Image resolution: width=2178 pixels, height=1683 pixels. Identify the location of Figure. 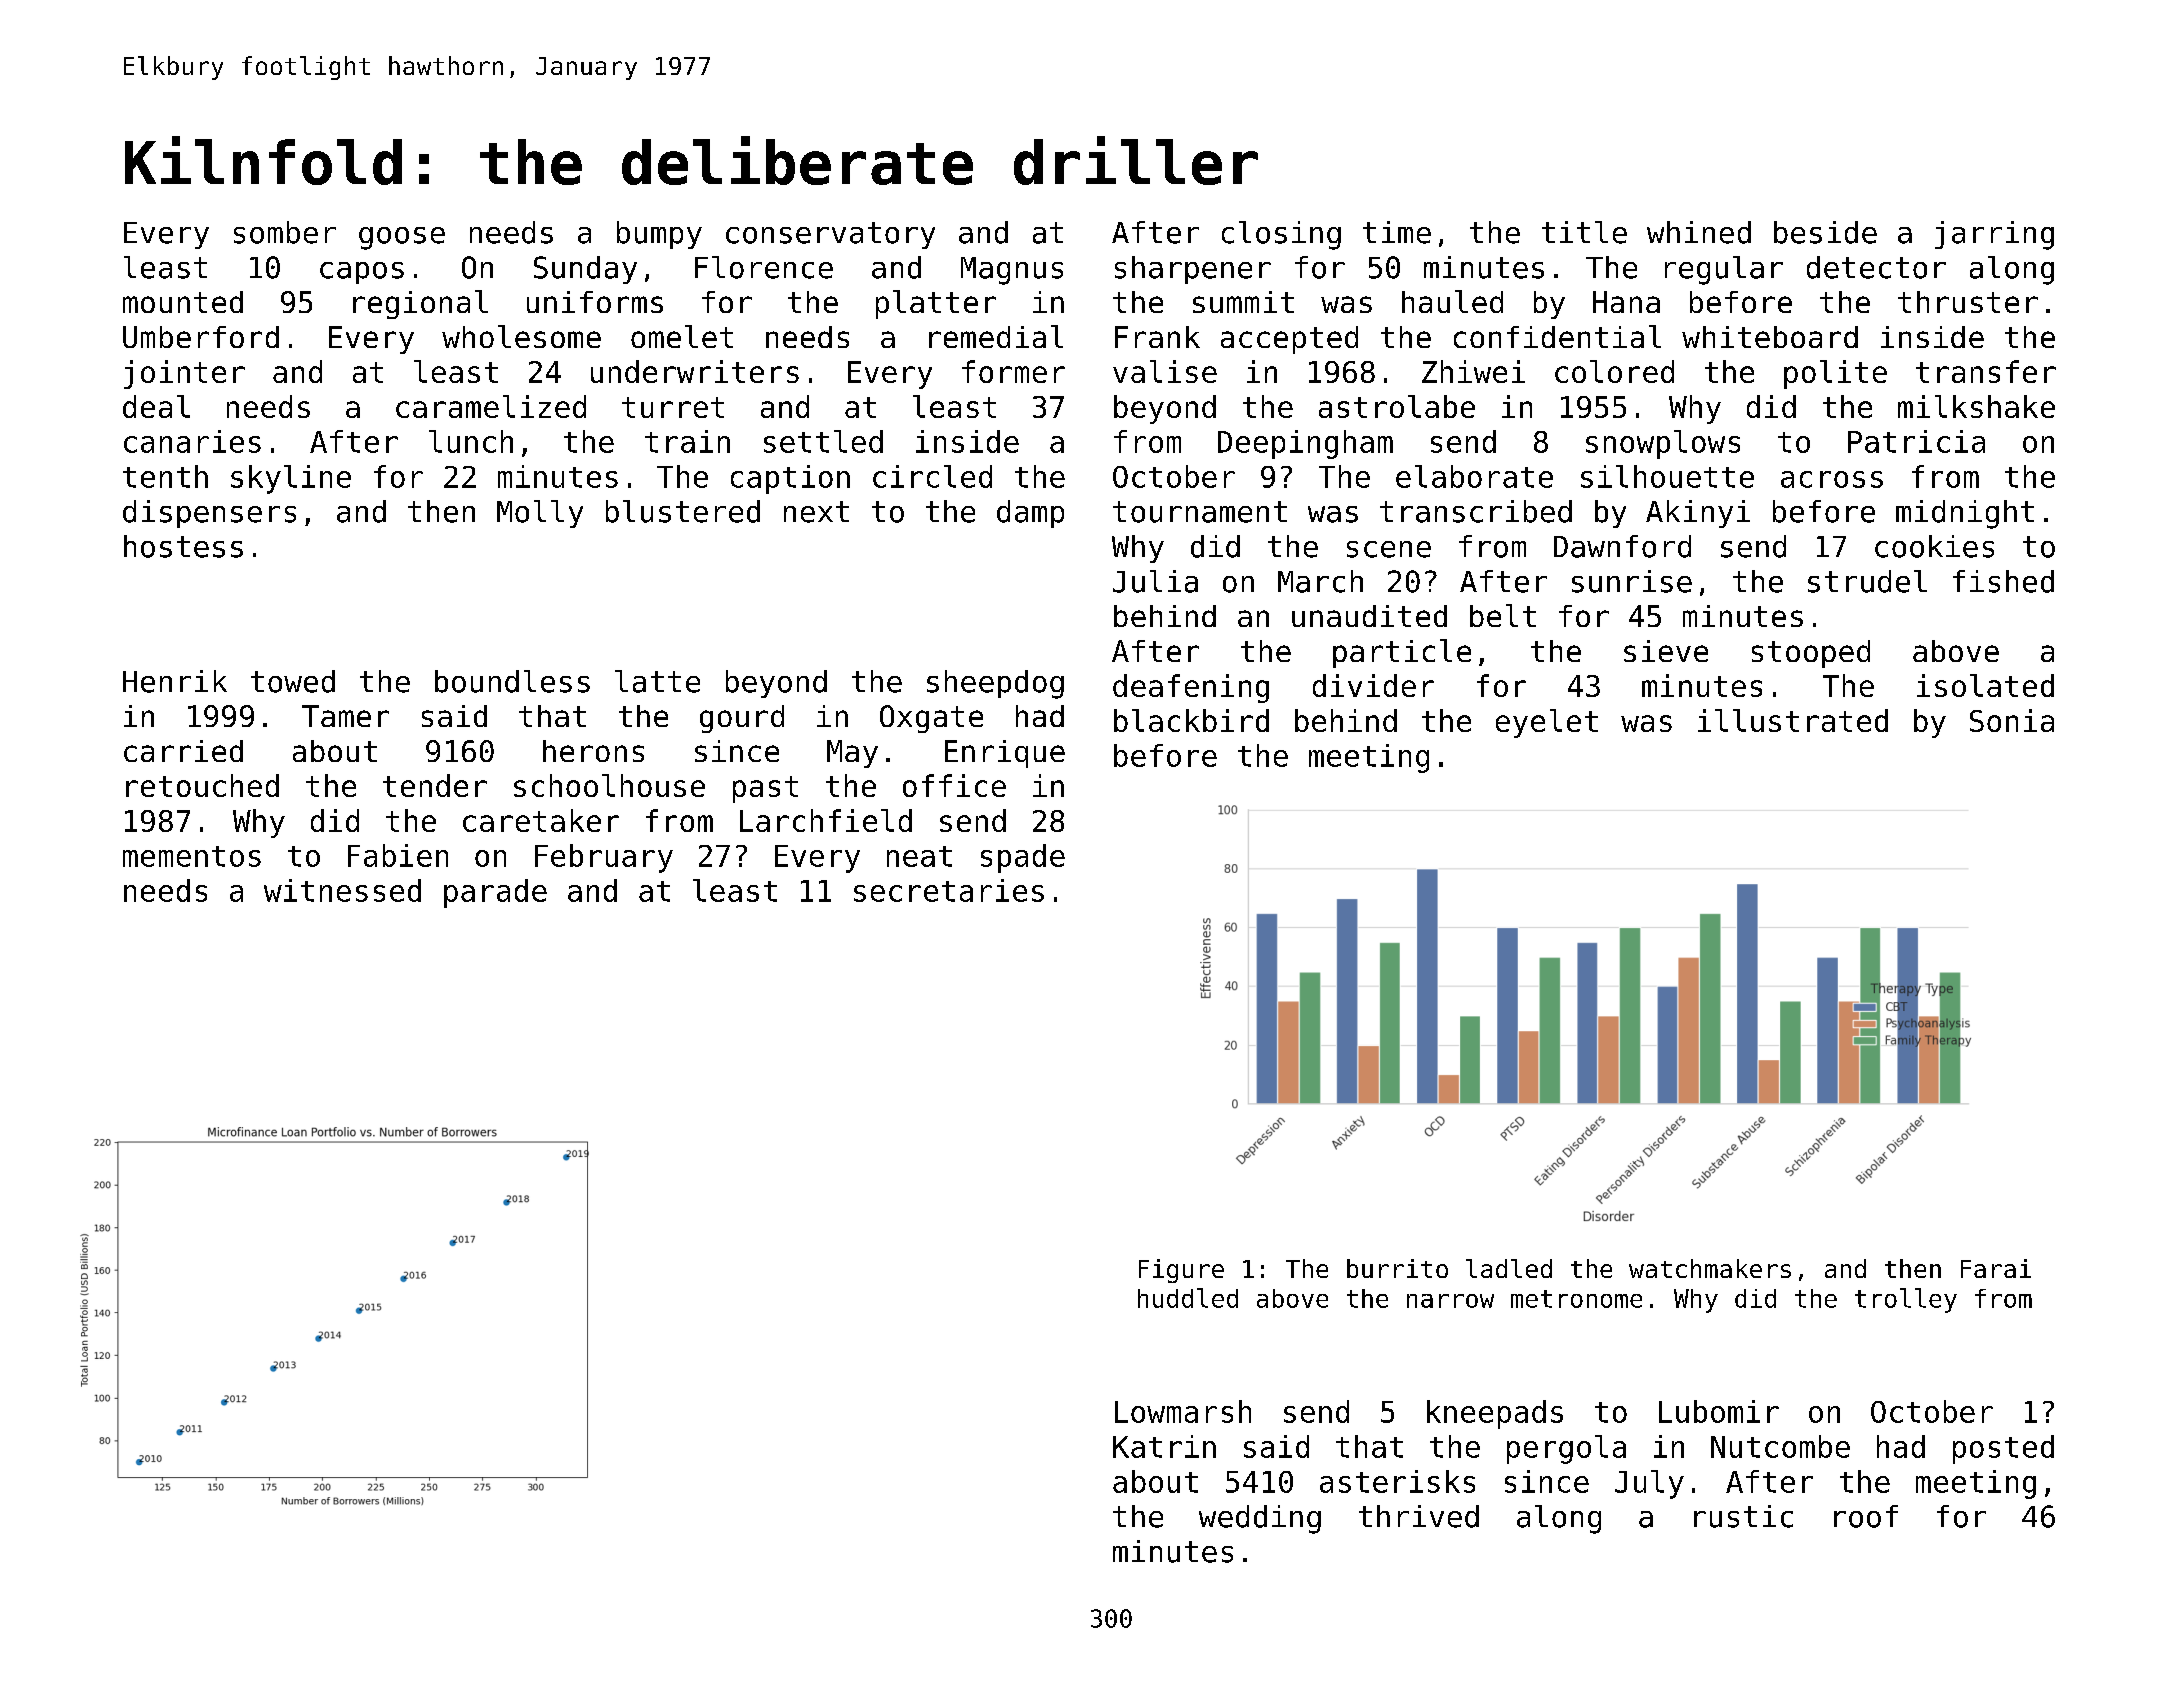
(1181, 1271).
